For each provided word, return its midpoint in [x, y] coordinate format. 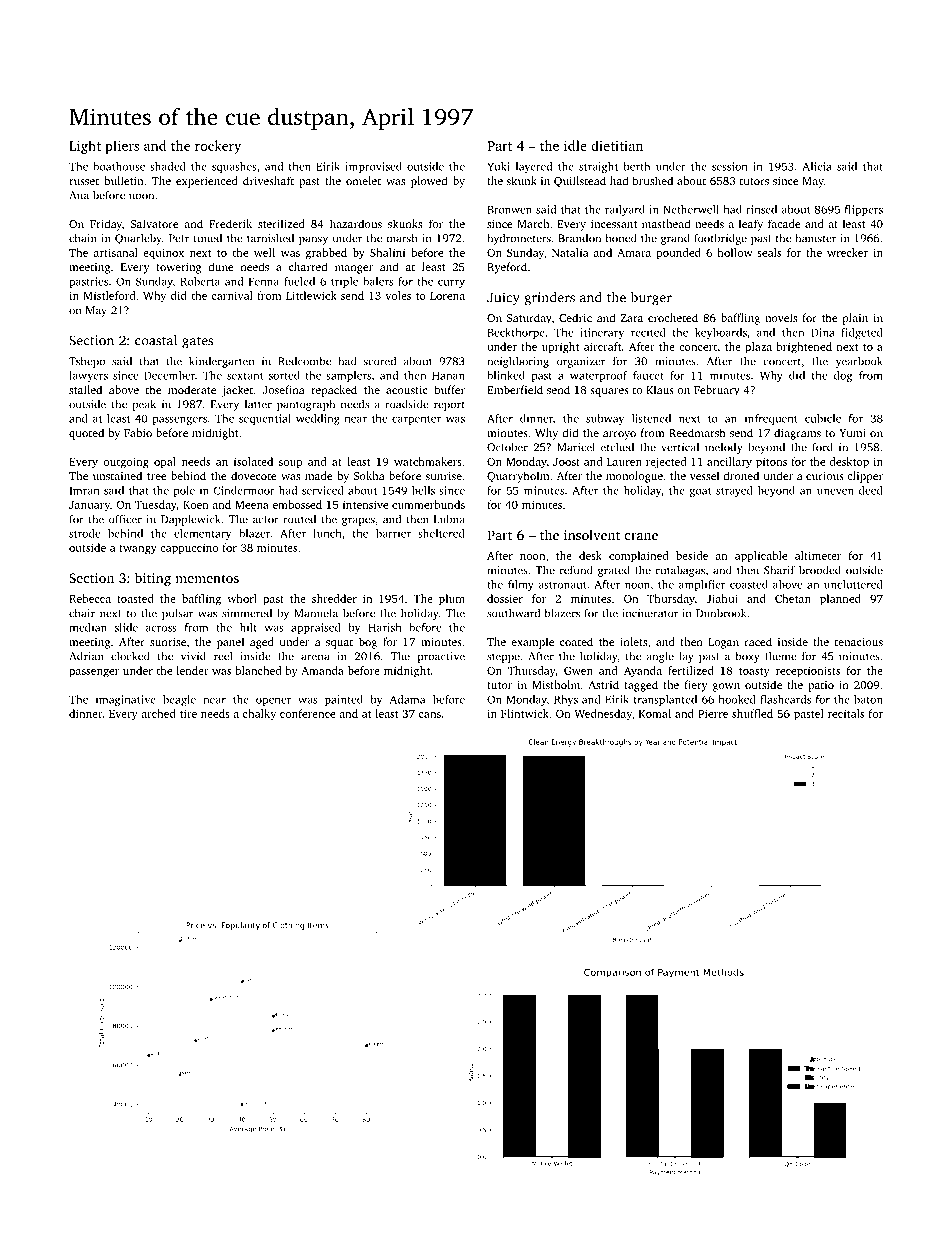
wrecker [847, 252]
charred [308, 266]
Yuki [498, 166]
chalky [259, 715]
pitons [771, 463]
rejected [666, 463]
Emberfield [515, 389]
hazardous [356, 223]
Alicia [817, 166]
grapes [358, 521]
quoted [86, 434]
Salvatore [155, 223]
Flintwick [525, 713]
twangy [138, 550]
